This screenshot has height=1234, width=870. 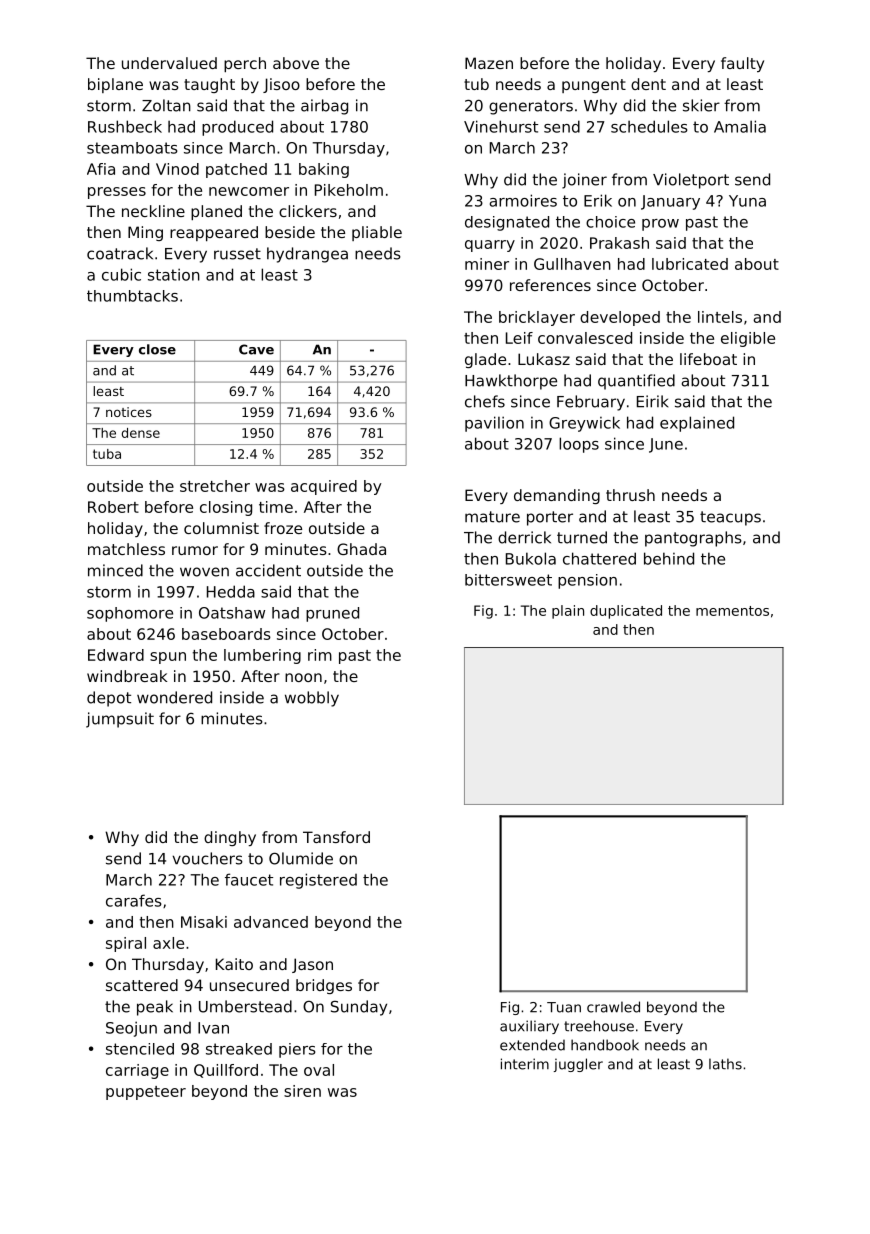 I want to click on bittersweet, so click(x=508, y=580).
